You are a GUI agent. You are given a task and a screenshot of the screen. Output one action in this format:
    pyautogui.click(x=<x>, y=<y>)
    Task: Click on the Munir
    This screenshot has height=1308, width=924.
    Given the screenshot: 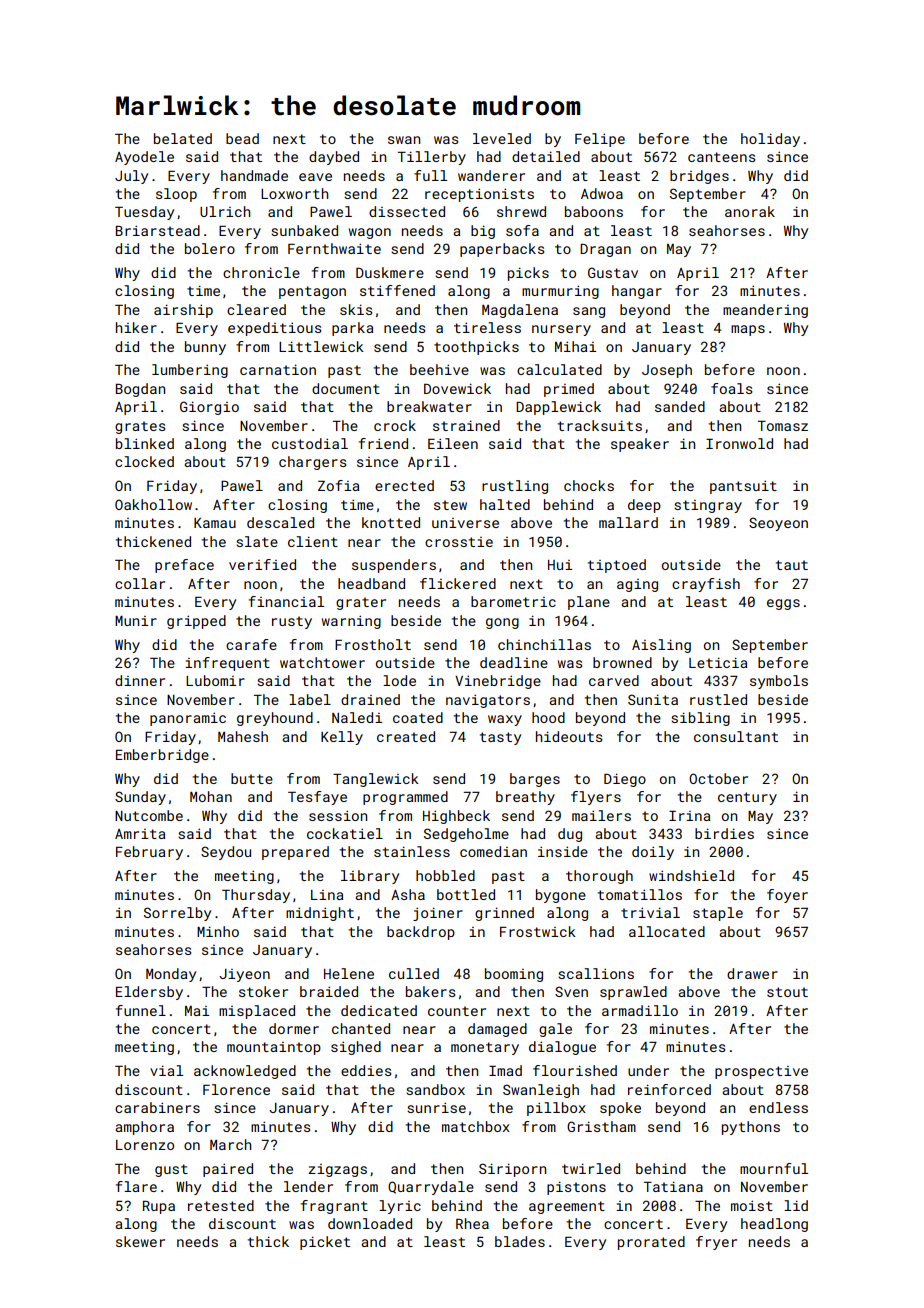 What is the action you would take?
    pyautogui.click(x=136, y=621)
